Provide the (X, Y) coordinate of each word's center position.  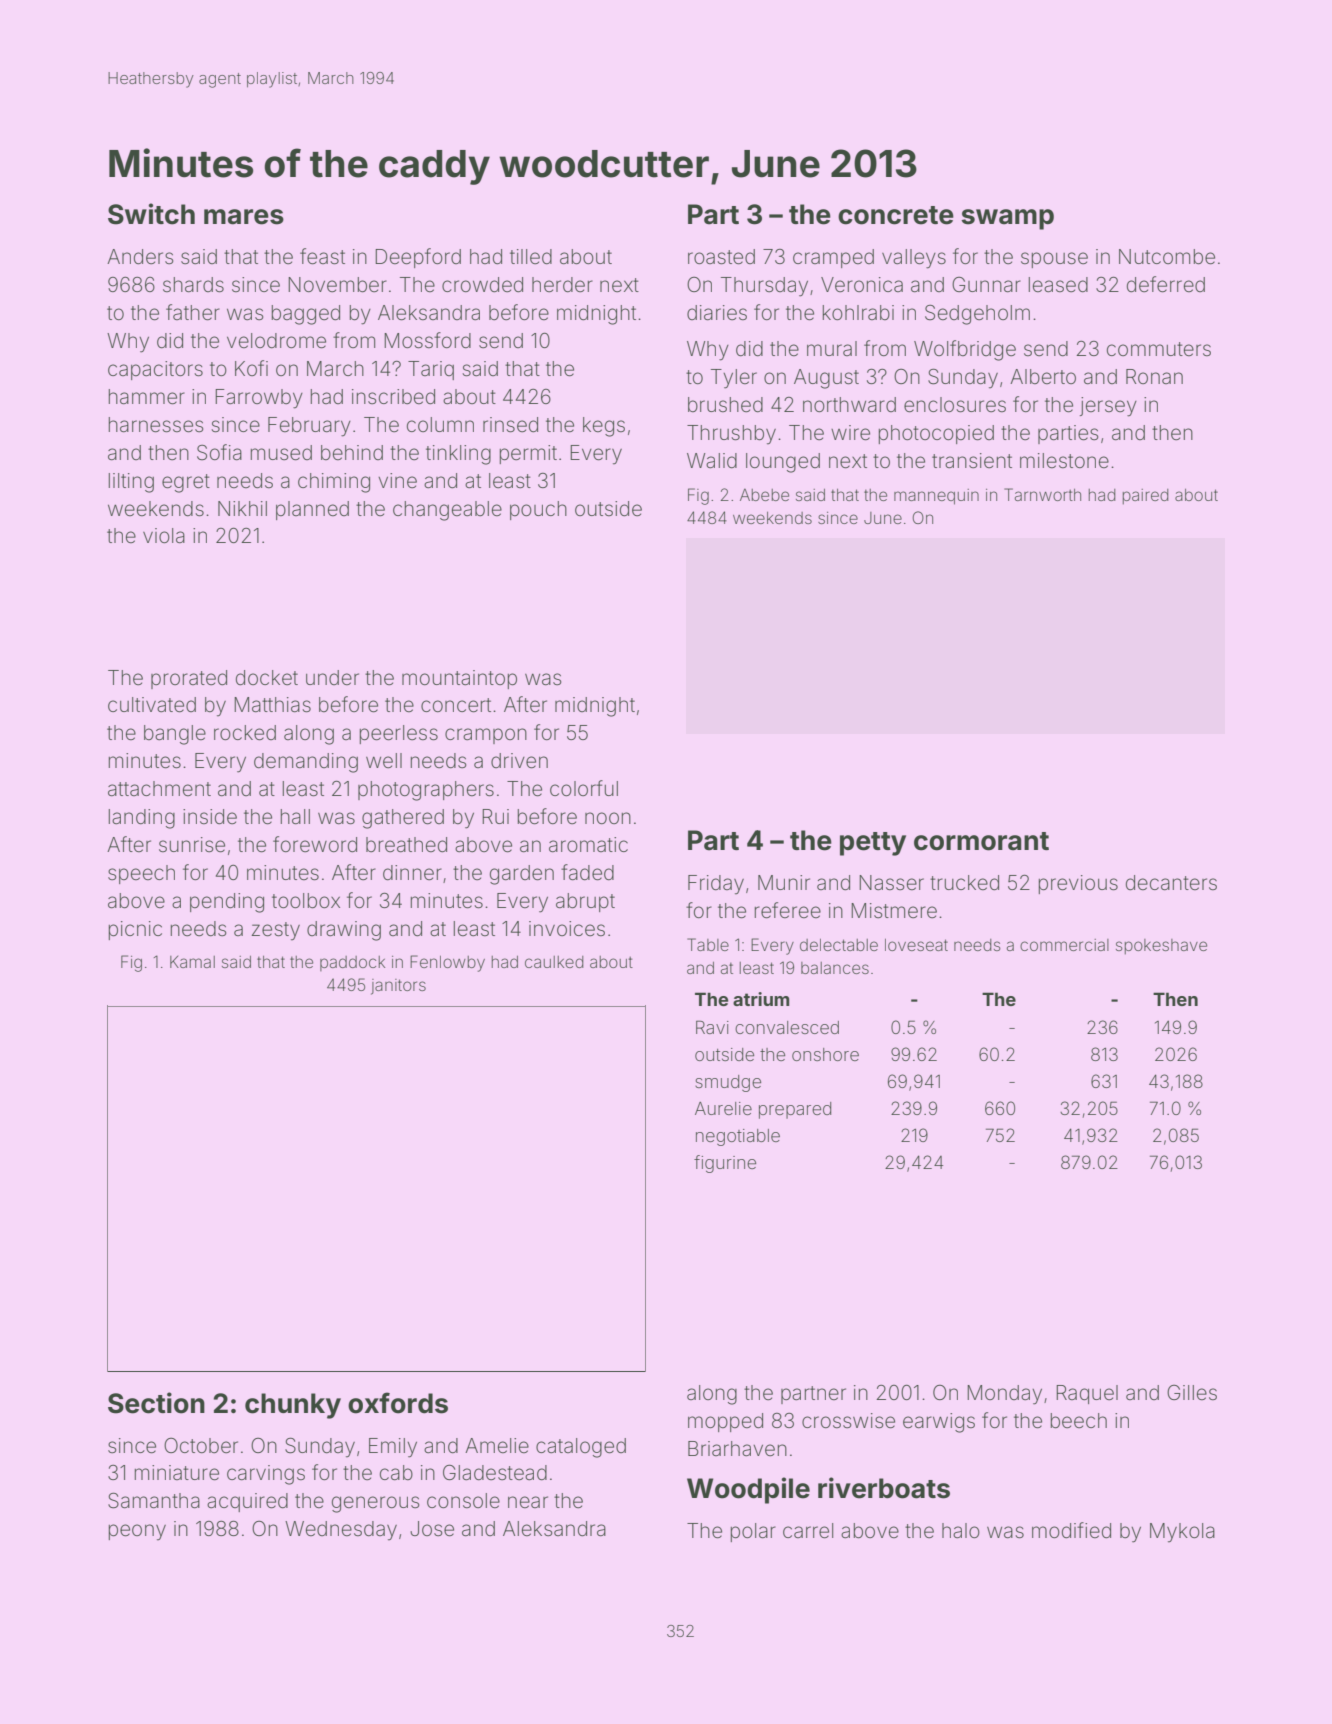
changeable (447, 511)
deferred (1166, 284)
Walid (712, 460)
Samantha (154, 1501)
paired (1146, 497)
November (337, 285)
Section (156, 1403)
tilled (531, 256)
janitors (398, 987)
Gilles (1192, 1392)
